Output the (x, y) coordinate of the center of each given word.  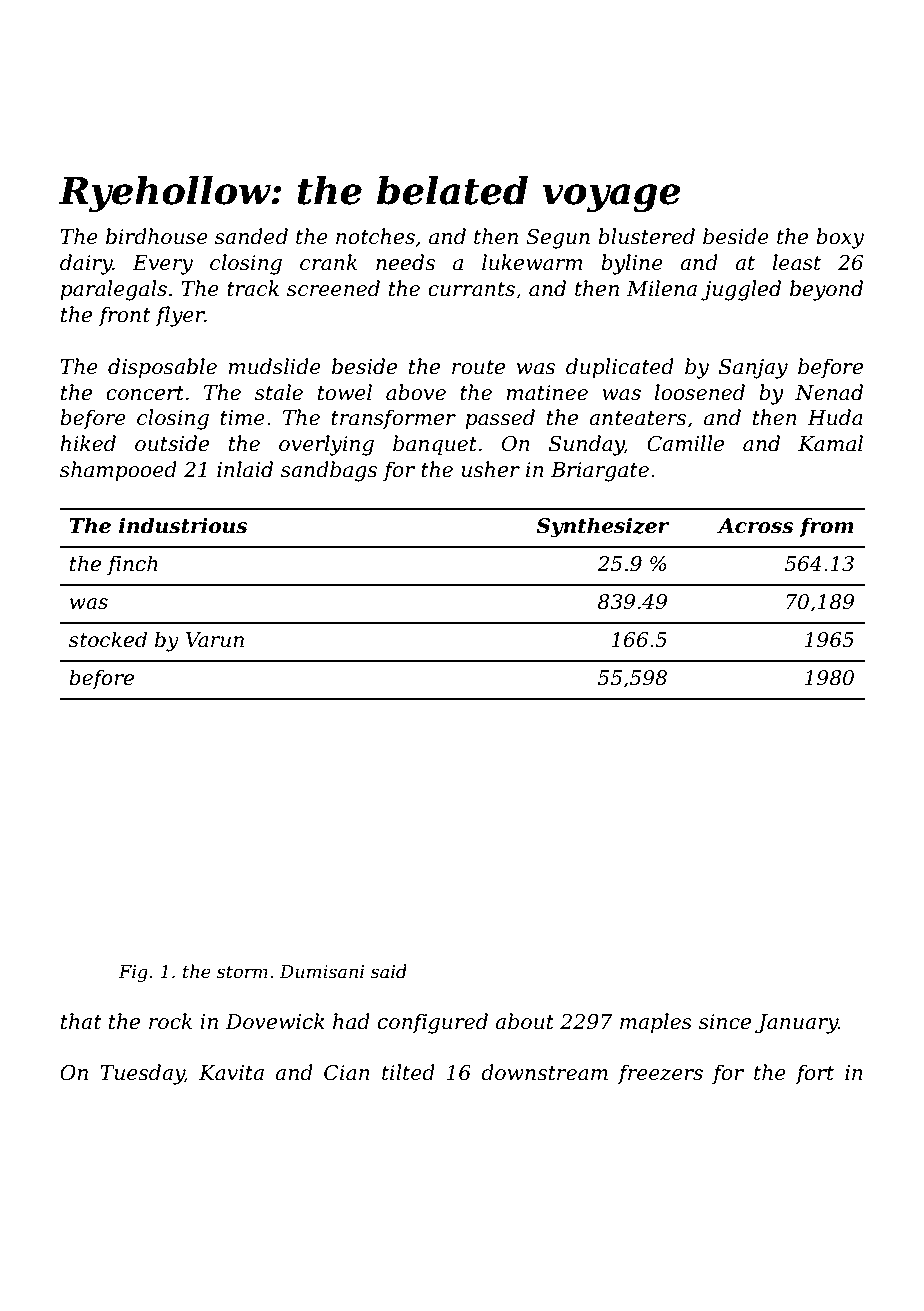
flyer (180, 316)
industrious (183, 525)
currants (471, 289)
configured (433, 1023)
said (389, 971)
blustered (646, 236)
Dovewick (275, 1021)
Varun (215, 640)
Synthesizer (602, 527)
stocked (108, 639)
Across (755, 526)
